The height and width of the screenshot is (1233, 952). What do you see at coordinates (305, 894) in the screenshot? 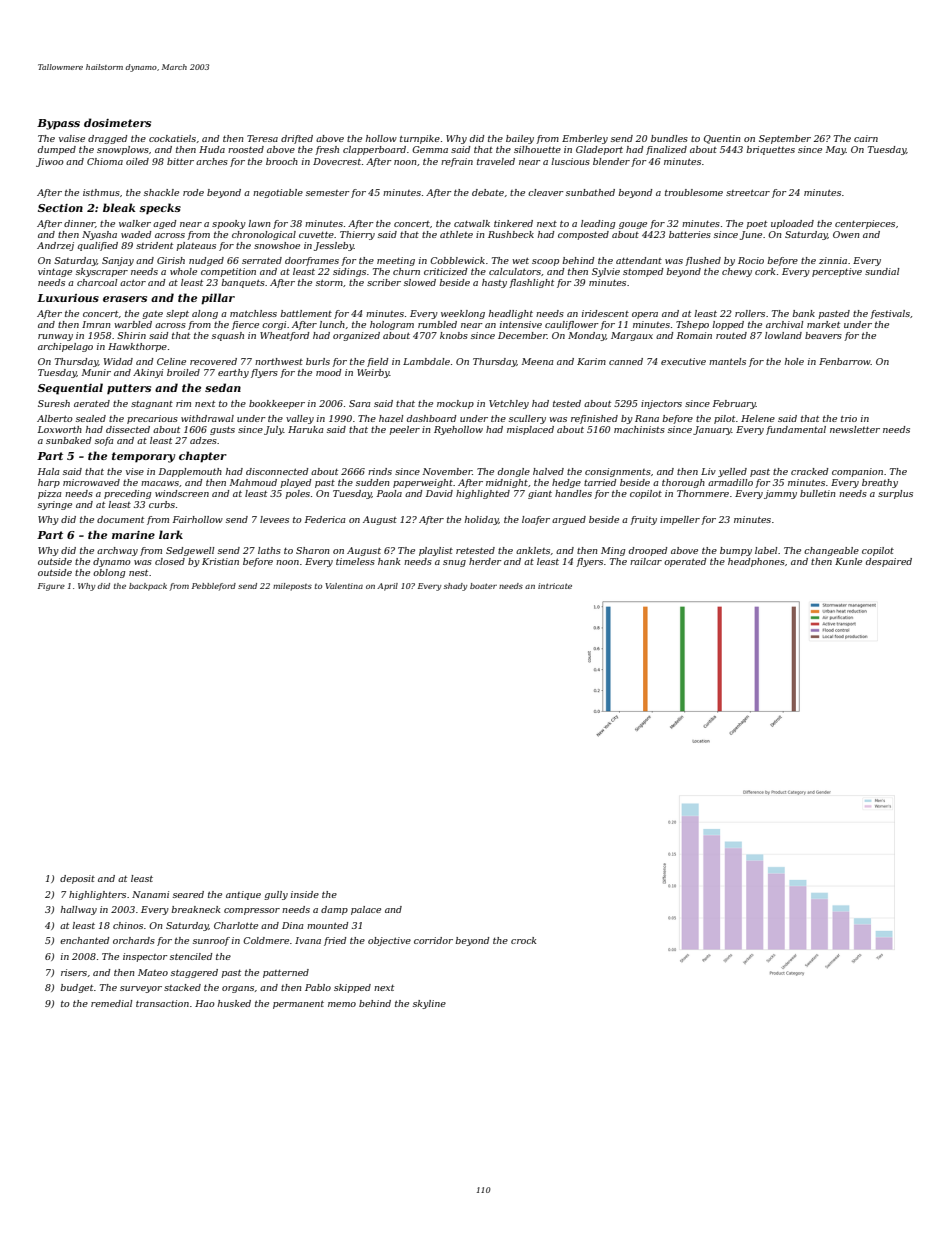
I see `inside` at bounding box center [305, 894].
